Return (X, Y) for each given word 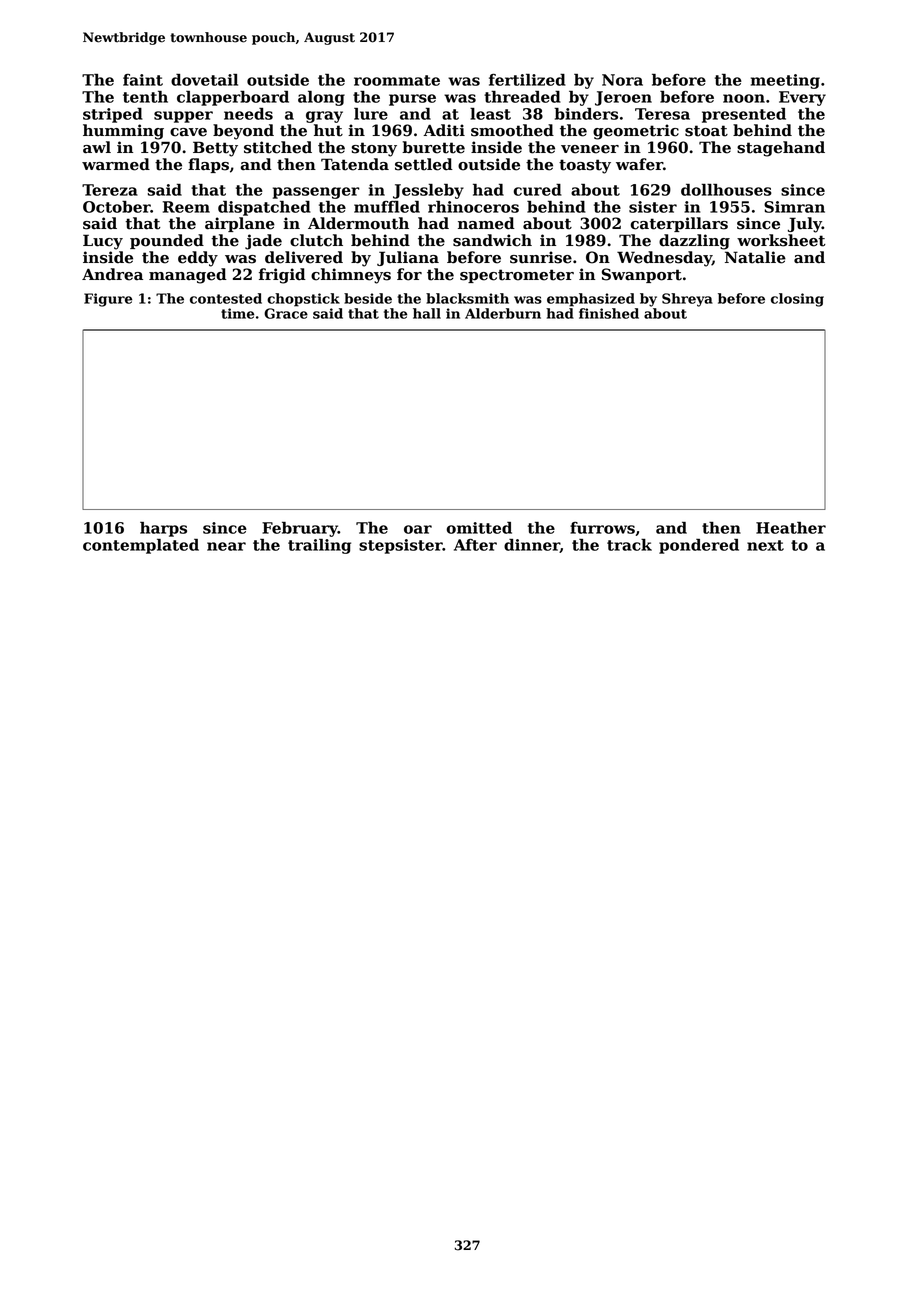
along (321, 98)
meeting (785, 81)
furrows (602, 528)
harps (163, 529)
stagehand (781, 149)
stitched (278, 147)
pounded (167, 241)
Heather (791, 528)
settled (424, 164)
